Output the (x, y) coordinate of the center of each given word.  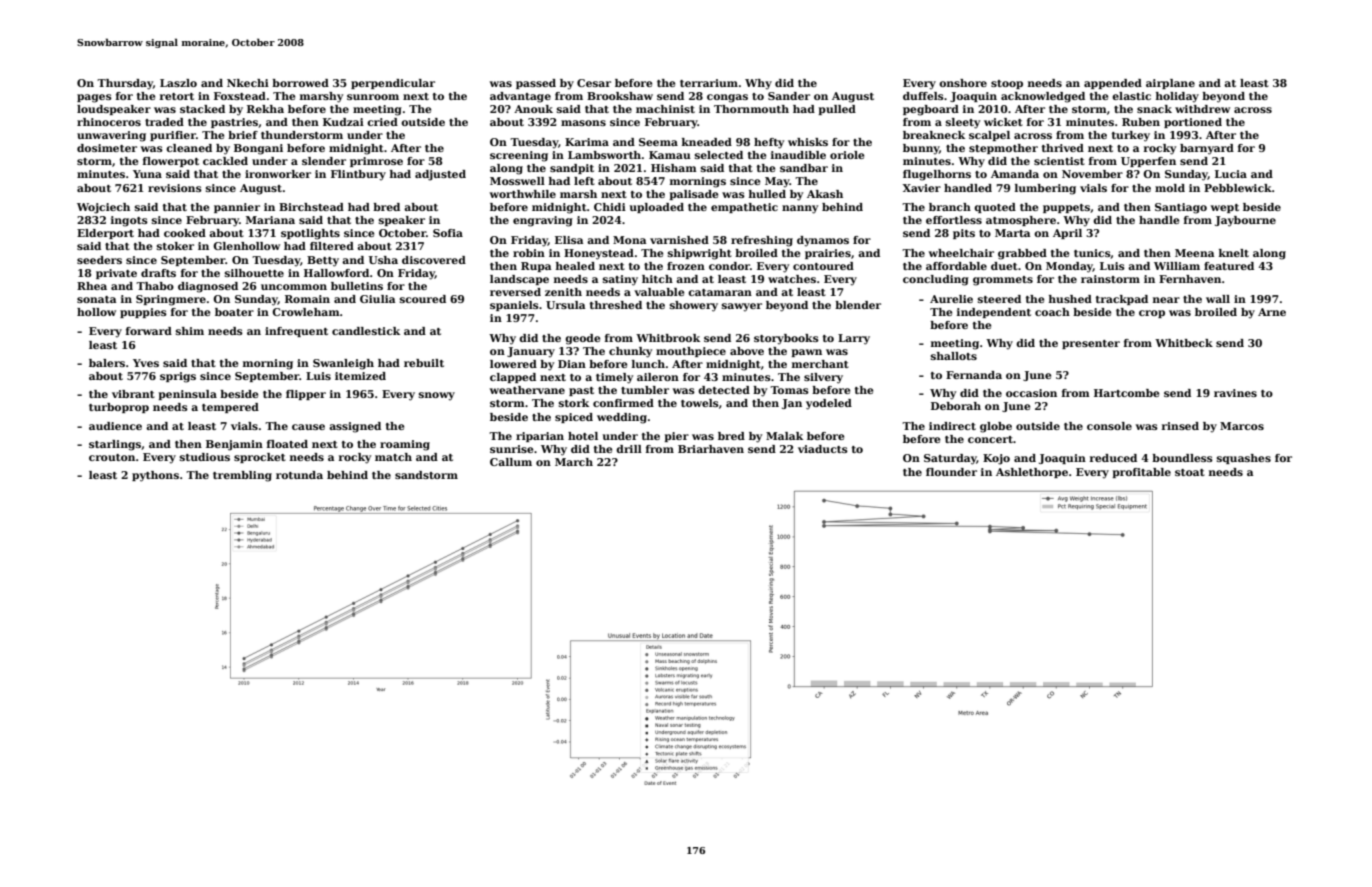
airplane (1170, 84)
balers (107, 363)
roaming (405, 445)
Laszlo (178, 83)
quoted (995, 208)
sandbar (804, 168)
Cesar (594, 83)
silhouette (254, 273)
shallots (954, 356)
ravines (1235, 393)
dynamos (823, 241)
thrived (1063, 148)
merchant (820, 364)
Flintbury (358, 175)
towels (700, 403)
